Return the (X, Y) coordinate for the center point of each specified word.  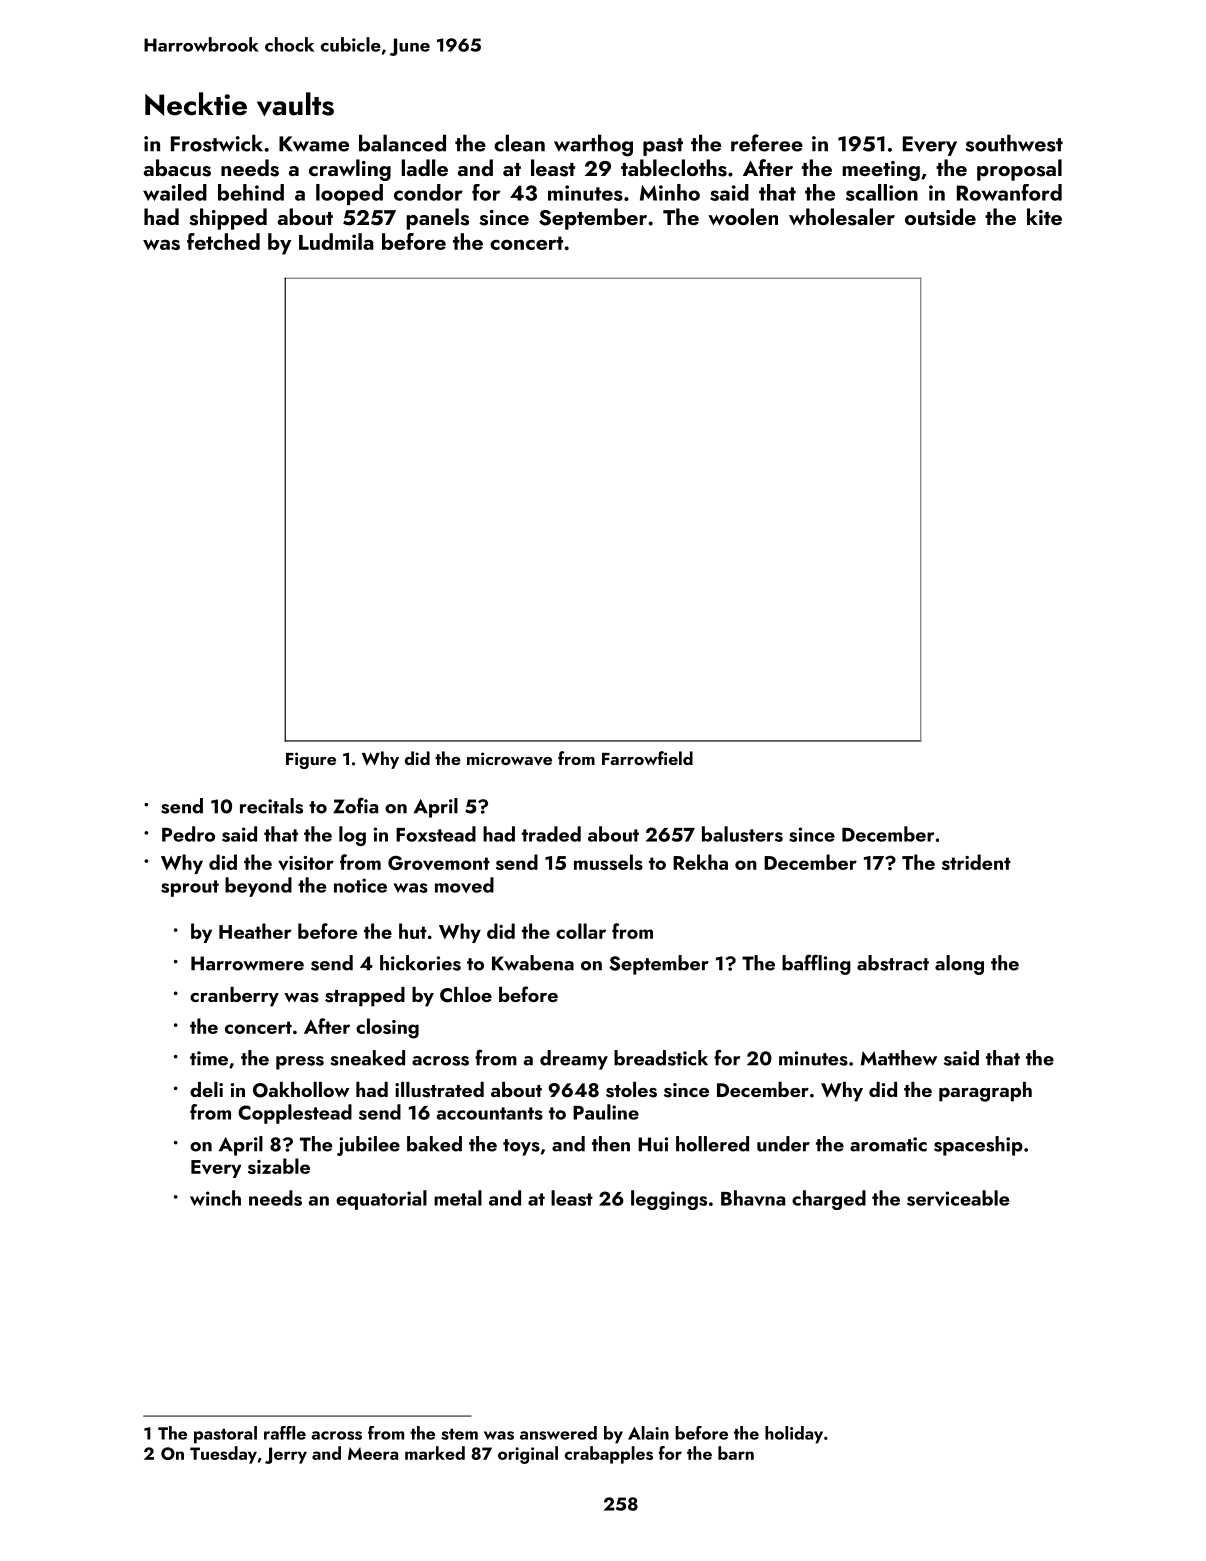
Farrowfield (647, 758)
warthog (593, 145)
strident (976, 862)
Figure (311, 760)
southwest (1014, 143)
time (209, 1058)
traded (551, 834)
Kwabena (533, 963)
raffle (285, 1433)
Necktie (196, 104)
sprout (190, 888)
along (959, 965)
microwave (509, 759)
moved (464, 885)
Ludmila (336, 241)
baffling (816, 964)
